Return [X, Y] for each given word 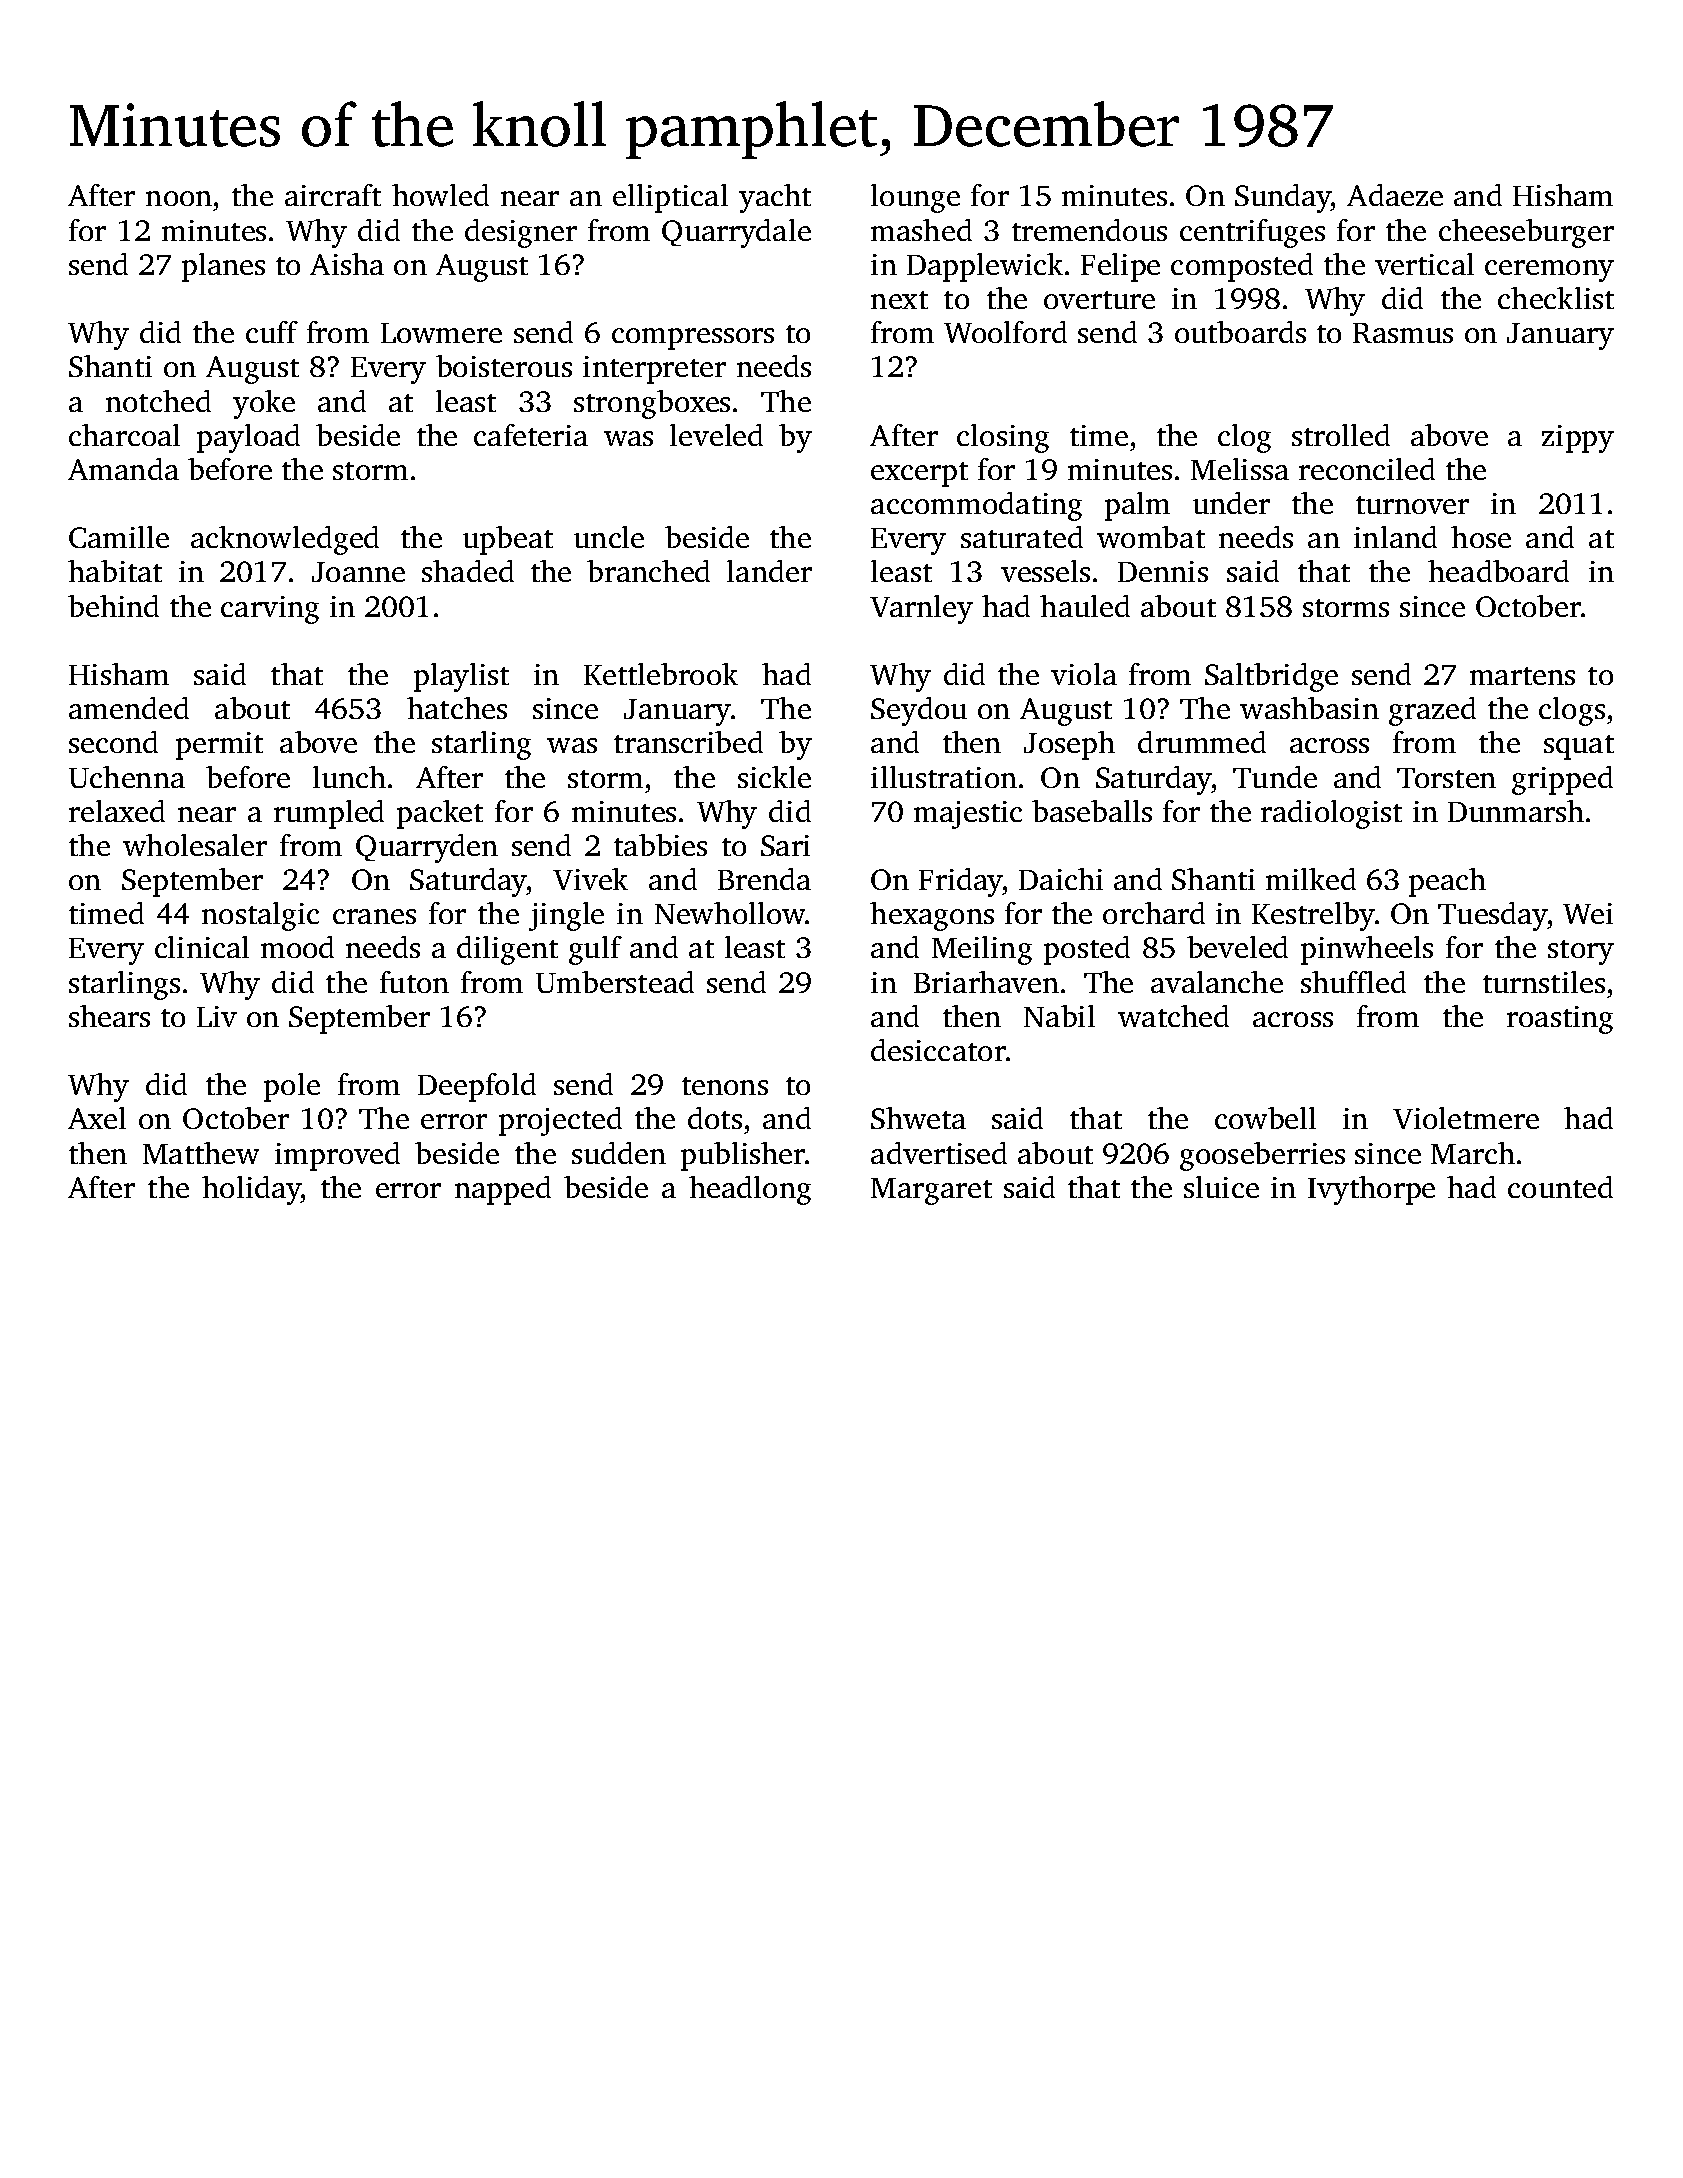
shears [109, 1016]
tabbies [660, 845]
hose [1481, 537]
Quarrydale [736, 233]
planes [223, 267]
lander [769, 571]
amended [129, 708]
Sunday [1283, 198]
